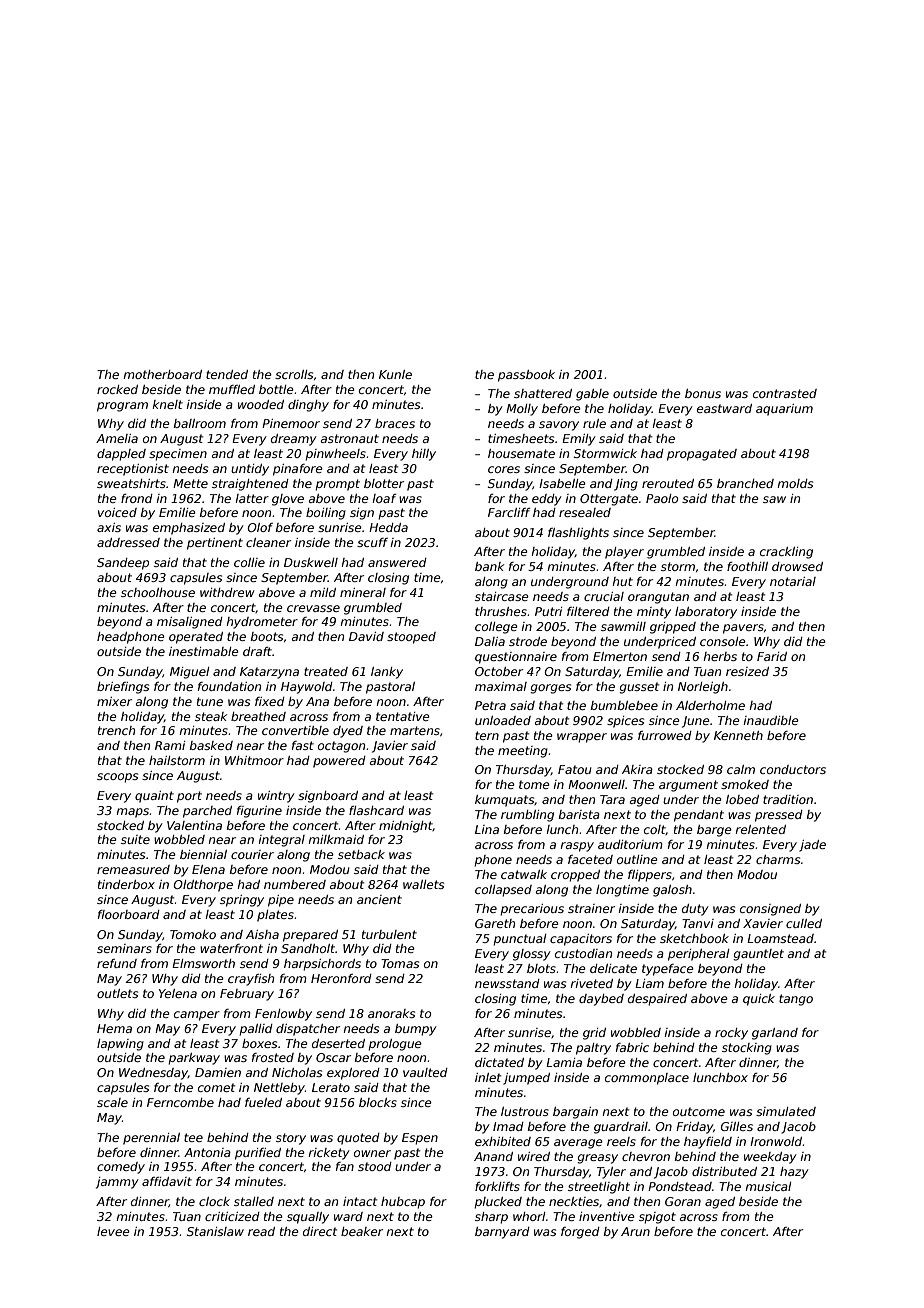  What do you see at coordinates (731, 1034) in the image?
I see `rocky` at bounding box center [731, 1034].
